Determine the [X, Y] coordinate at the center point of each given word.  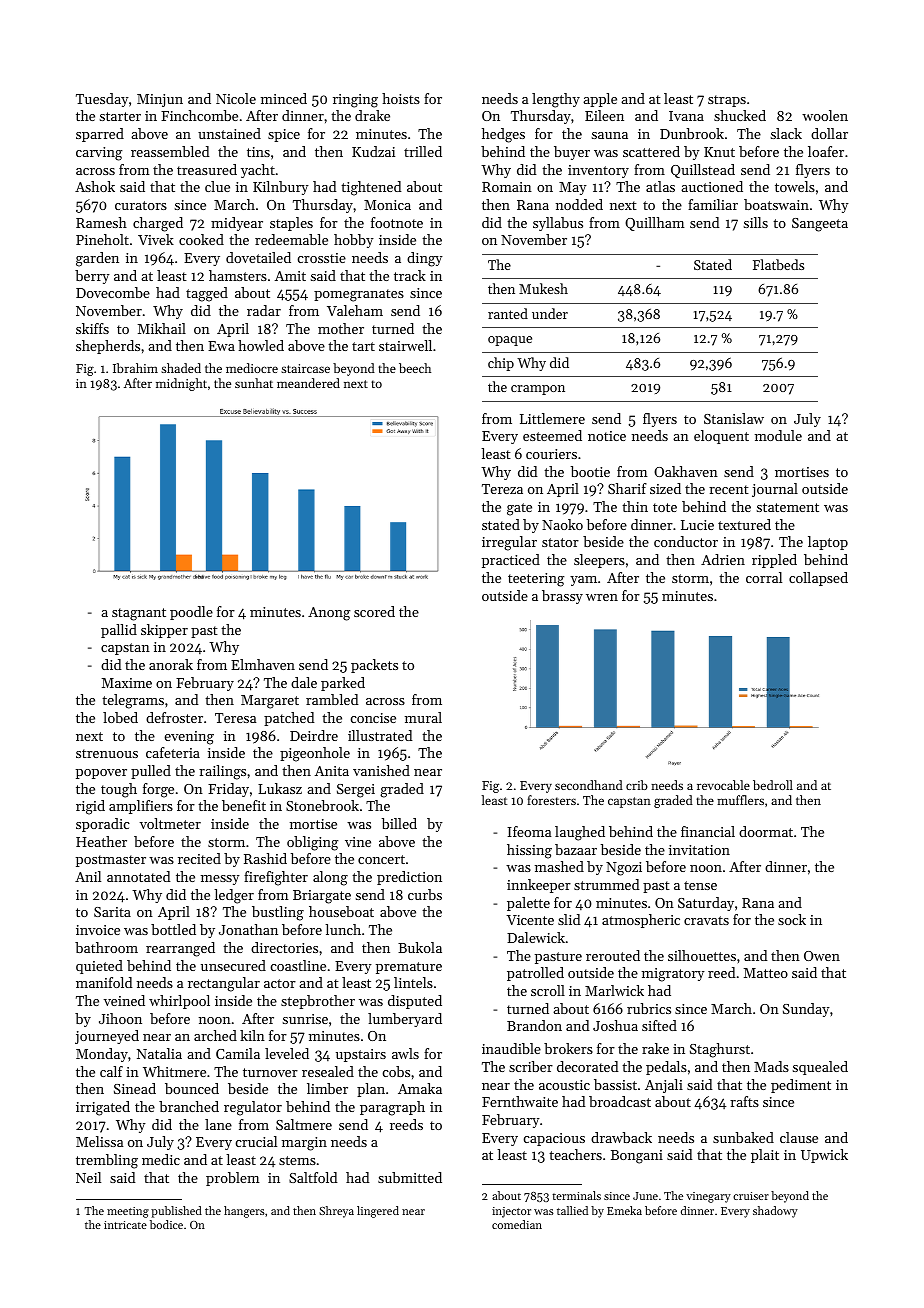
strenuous [107, 753]
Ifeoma [529, 831]
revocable [723, 785]
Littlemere [552, 418]
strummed [607, 884]
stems [297, 1160]
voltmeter [170, 823]
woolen [825, 115]
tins [258, 152]
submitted [410, 1177]
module [778, 435]
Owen [822, 956]
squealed [820, 1068]
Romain [507, 187]
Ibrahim [135, 368]
